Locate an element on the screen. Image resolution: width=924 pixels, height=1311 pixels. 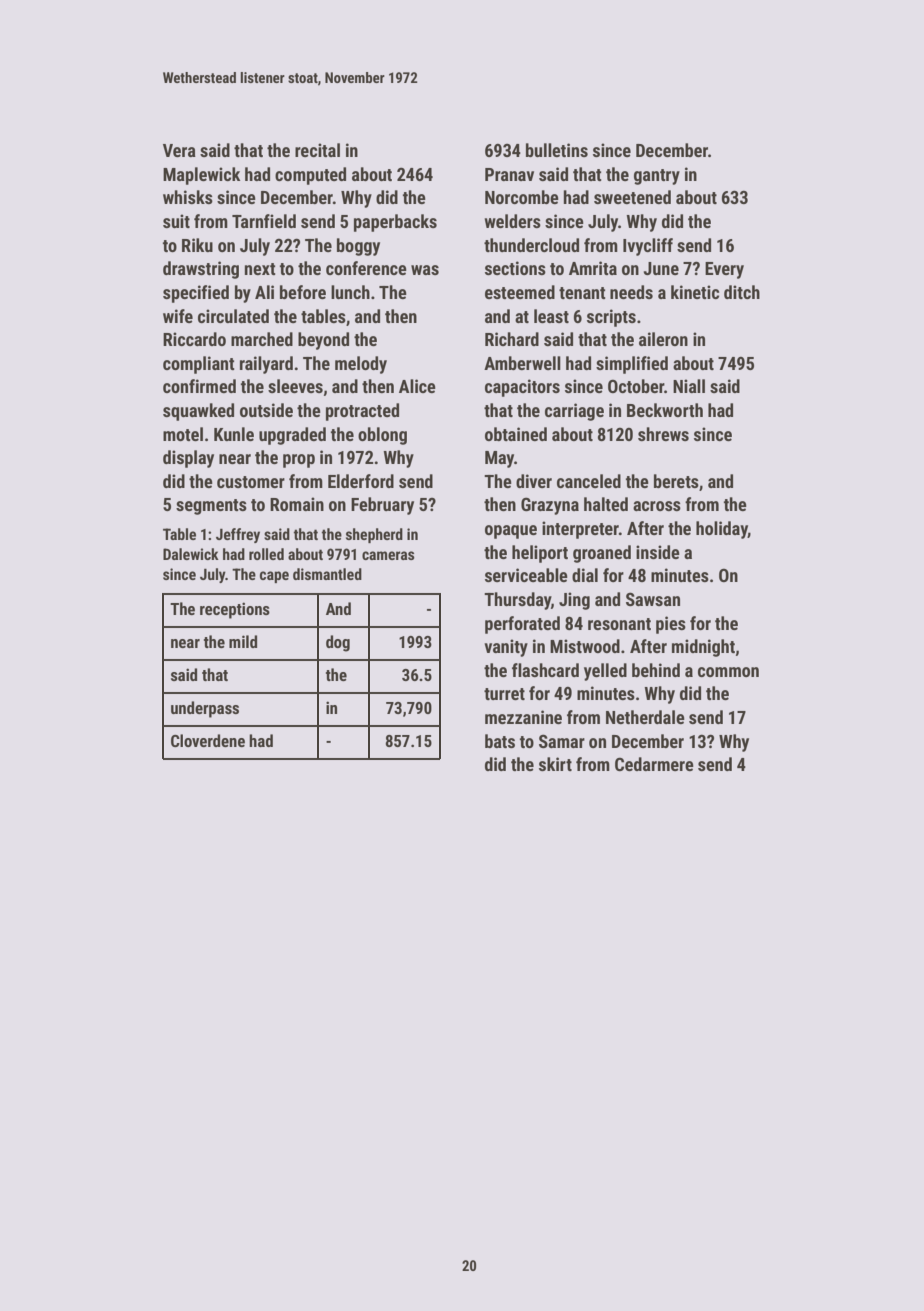
behind is located at coordinates (656, 670).
